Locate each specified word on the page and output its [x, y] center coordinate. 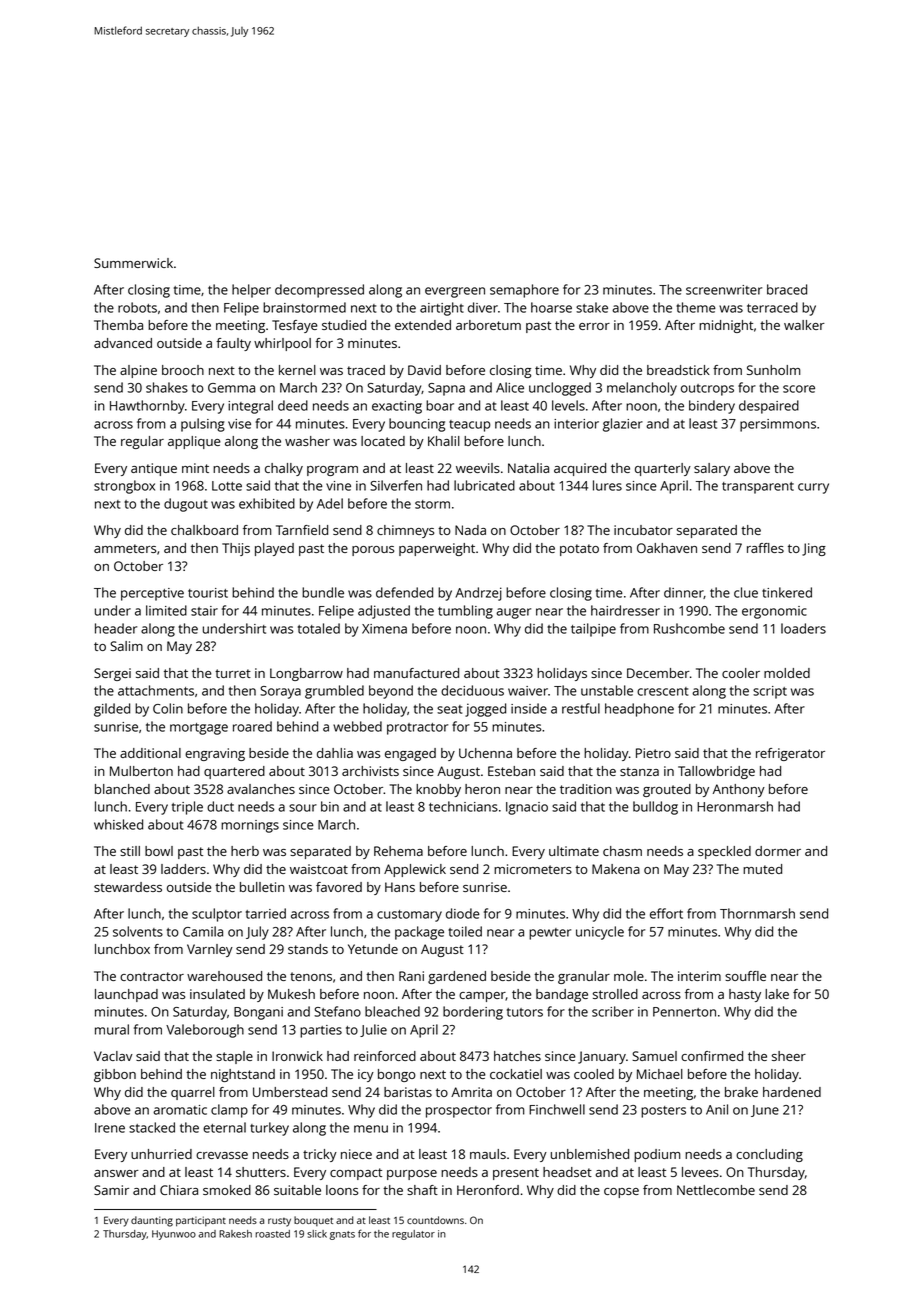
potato [579, 550]
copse [621, 1193]
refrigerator [790, 754]
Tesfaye [295, 326]
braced [787, 289]
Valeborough [205, 1031]
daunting [152, 1221]
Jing [814, 549]
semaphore [524, 291]
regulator [413, 1235]
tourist [208, 593]
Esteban [511, 771]
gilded [112, 710]
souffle [745, 976]
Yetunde [373, 949]
